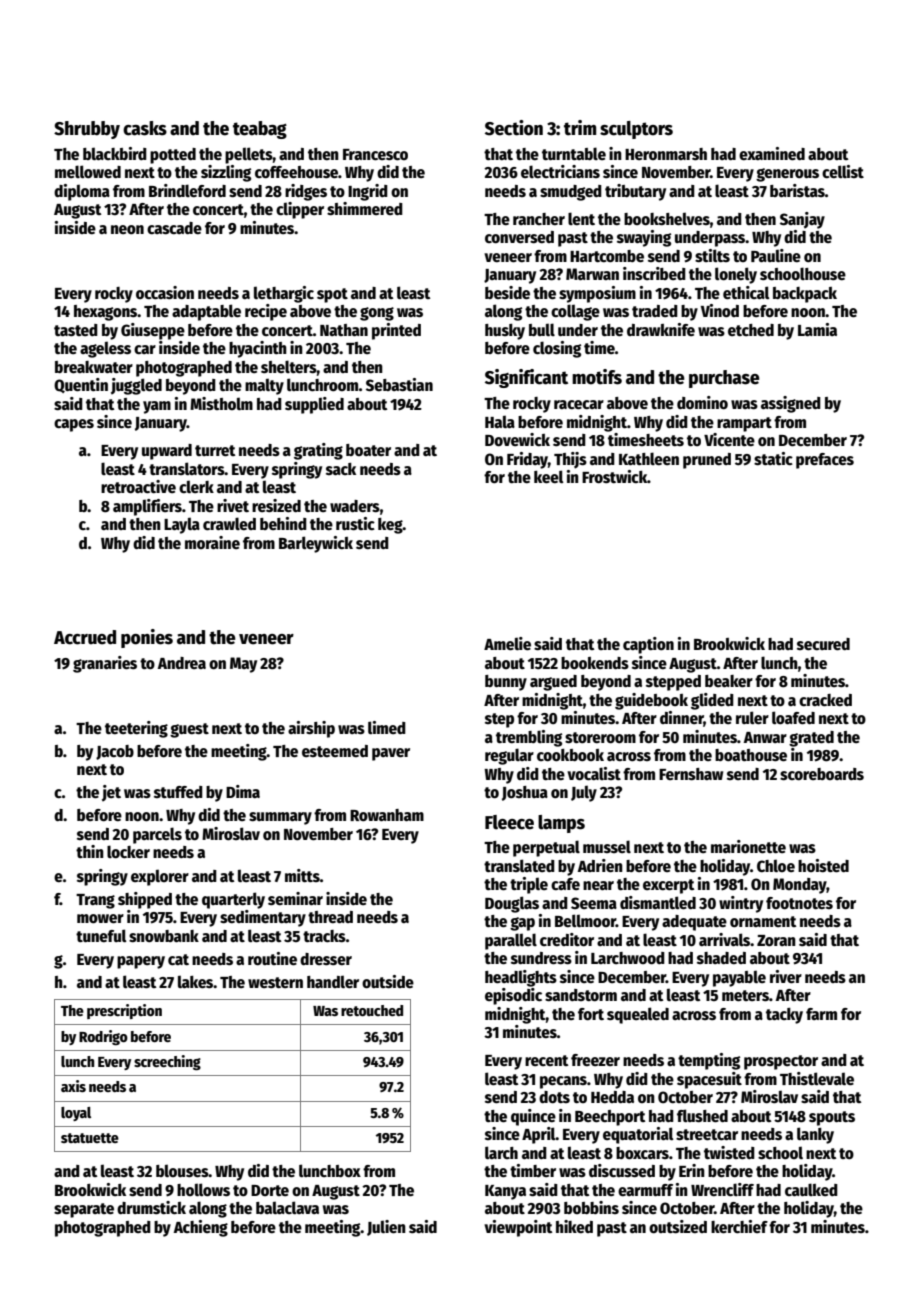 The image size is (924, 1314). I want to click on viewpoint, so click(518, 1228).
